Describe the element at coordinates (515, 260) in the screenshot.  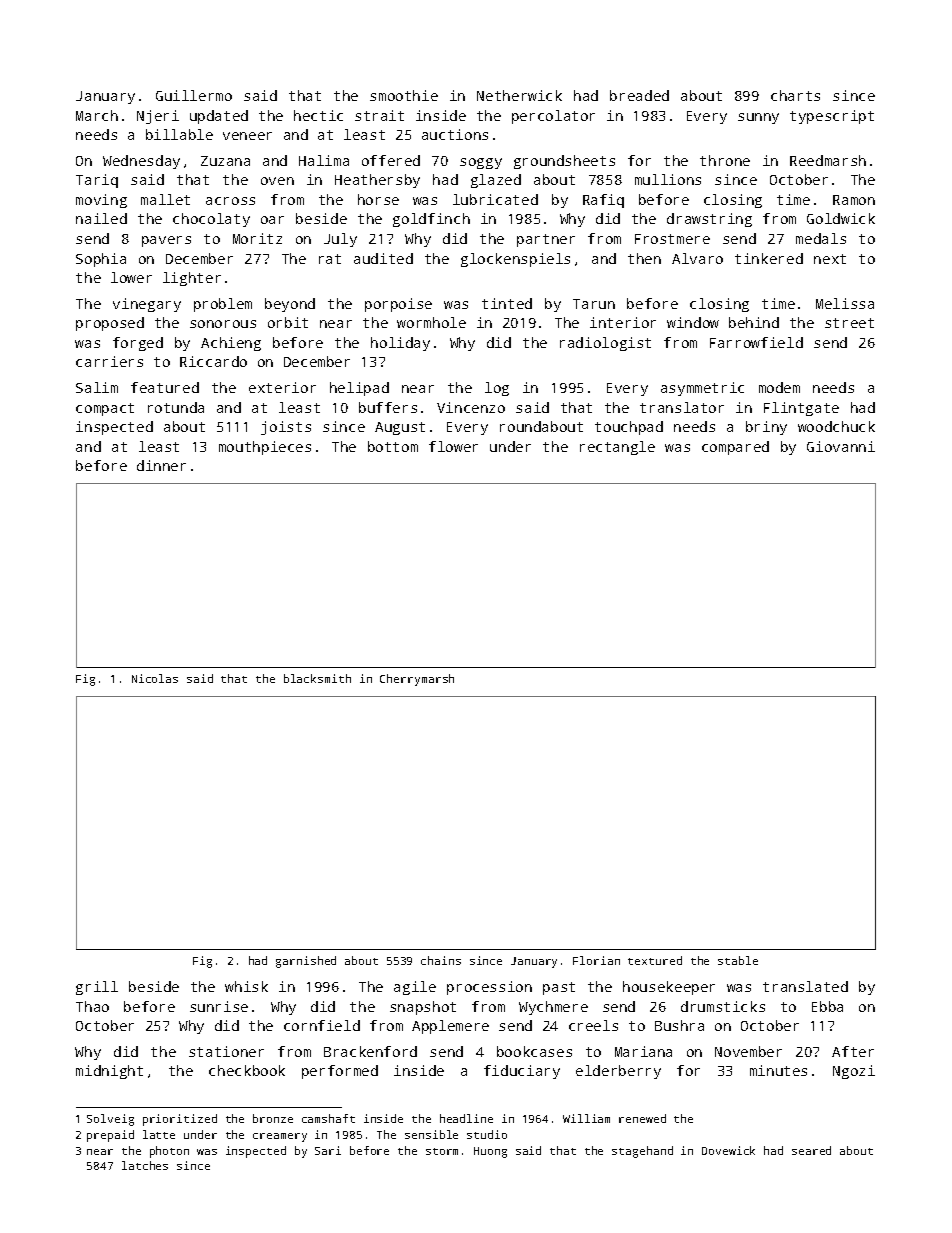
I see `glockenspiels` at that location.
